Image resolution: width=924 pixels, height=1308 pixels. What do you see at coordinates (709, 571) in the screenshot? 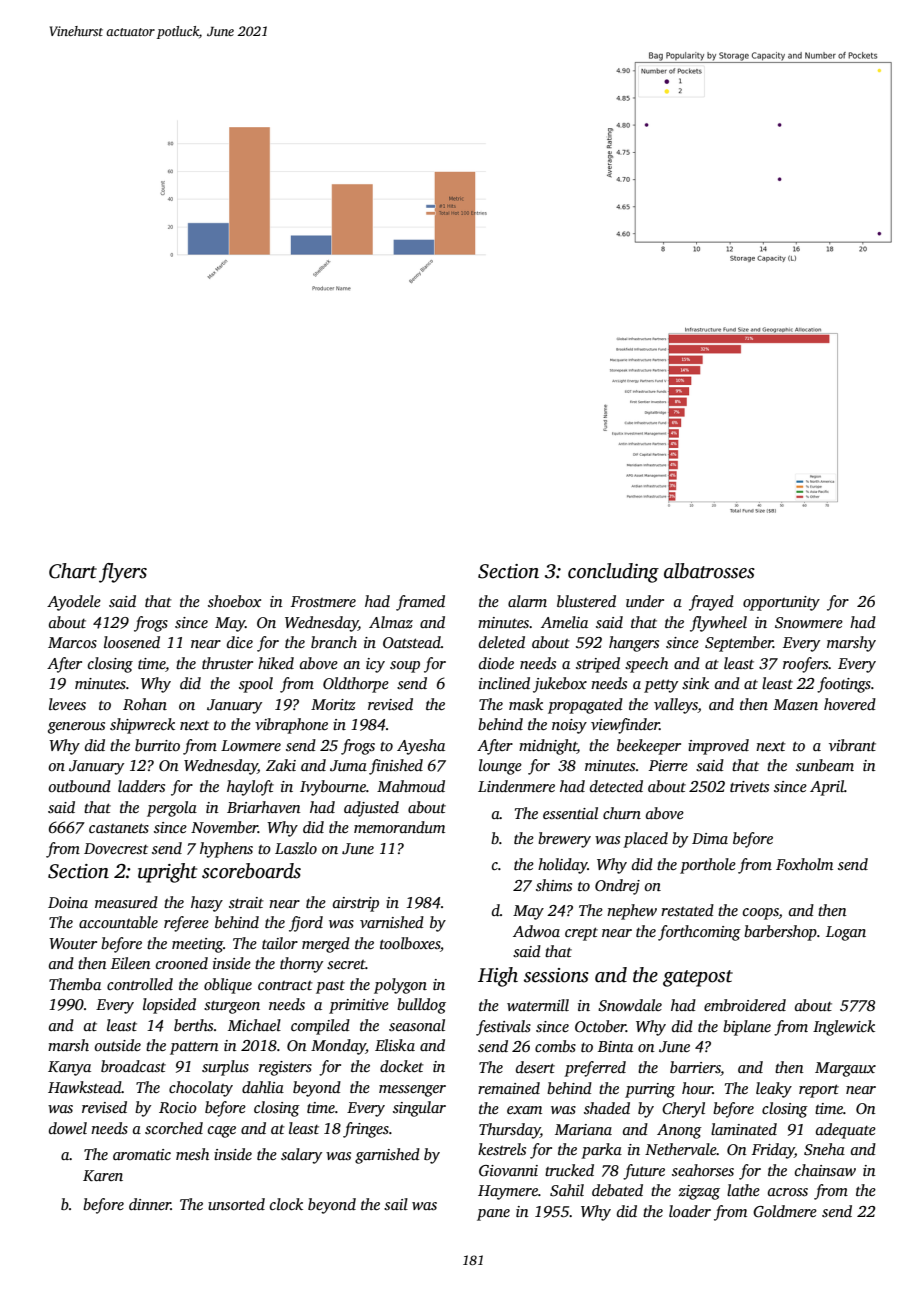
I see `albatrosses` at bounding box center [709, 571].
